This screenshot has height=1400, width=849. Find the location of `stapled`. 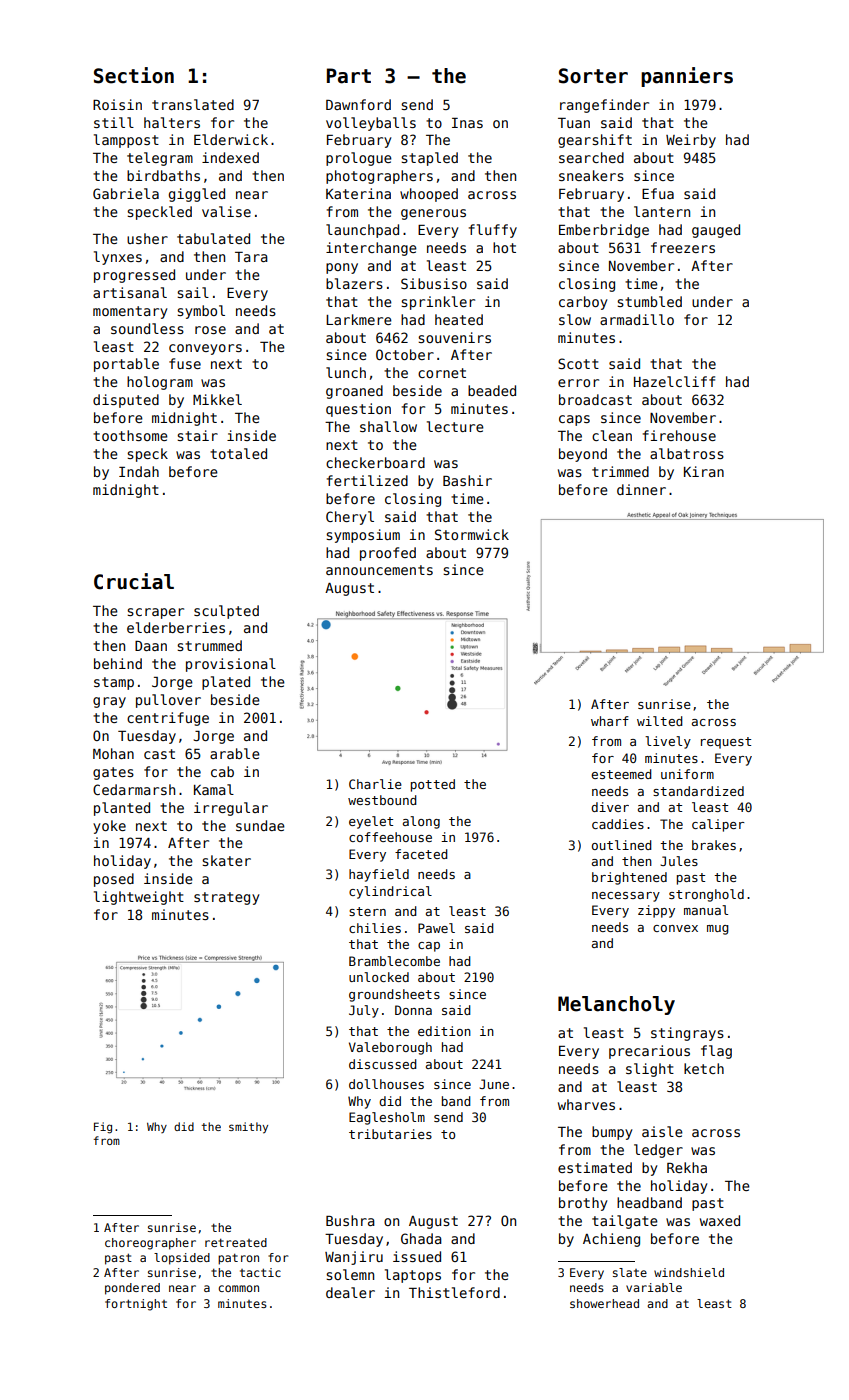

stapled is located at coordinates (429, 159).
